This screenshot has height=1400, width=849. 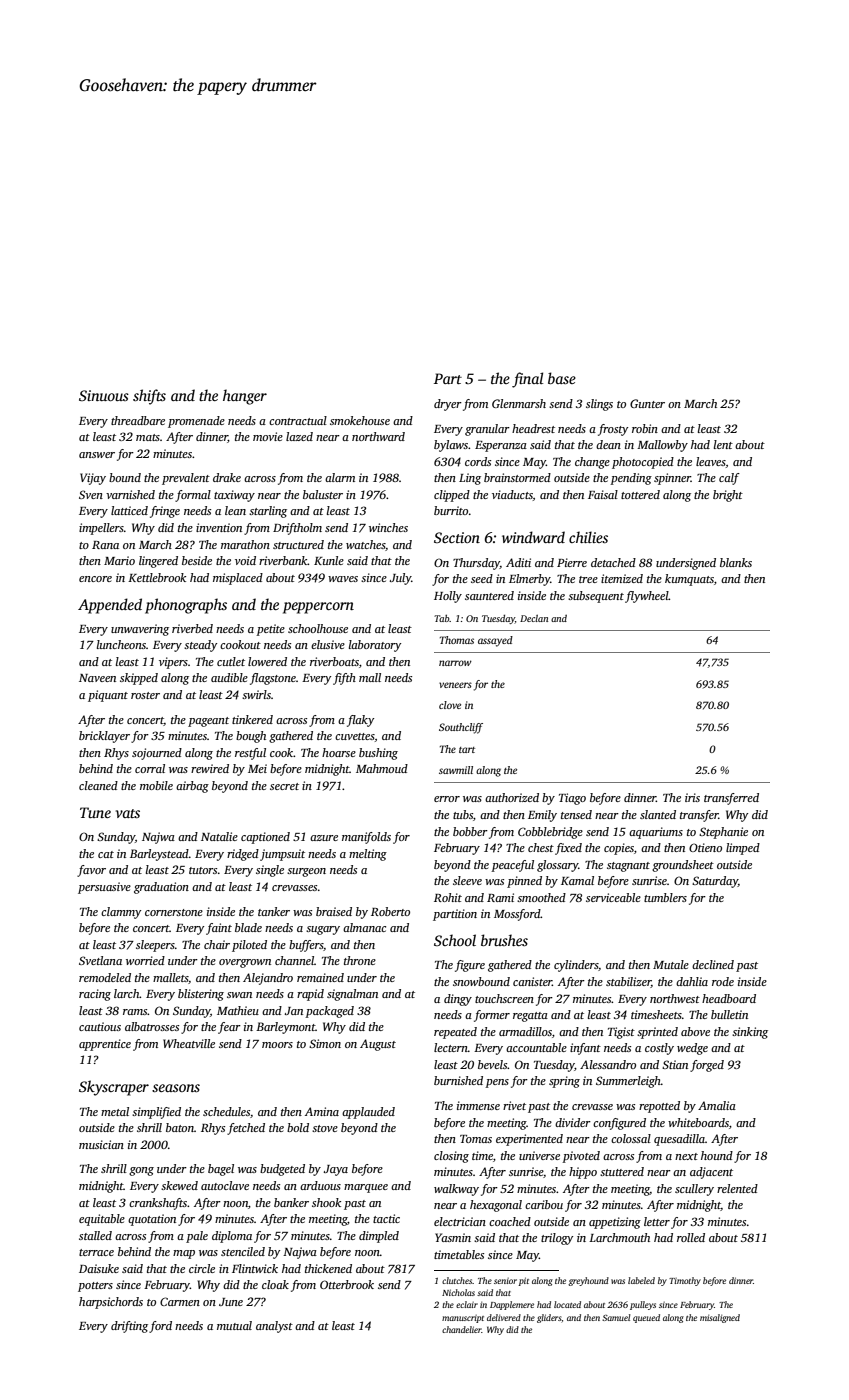 What do you see at coordinates (129, 1327) in the screenshot?
I see `drifting` at bounding box center [129, 1327].
